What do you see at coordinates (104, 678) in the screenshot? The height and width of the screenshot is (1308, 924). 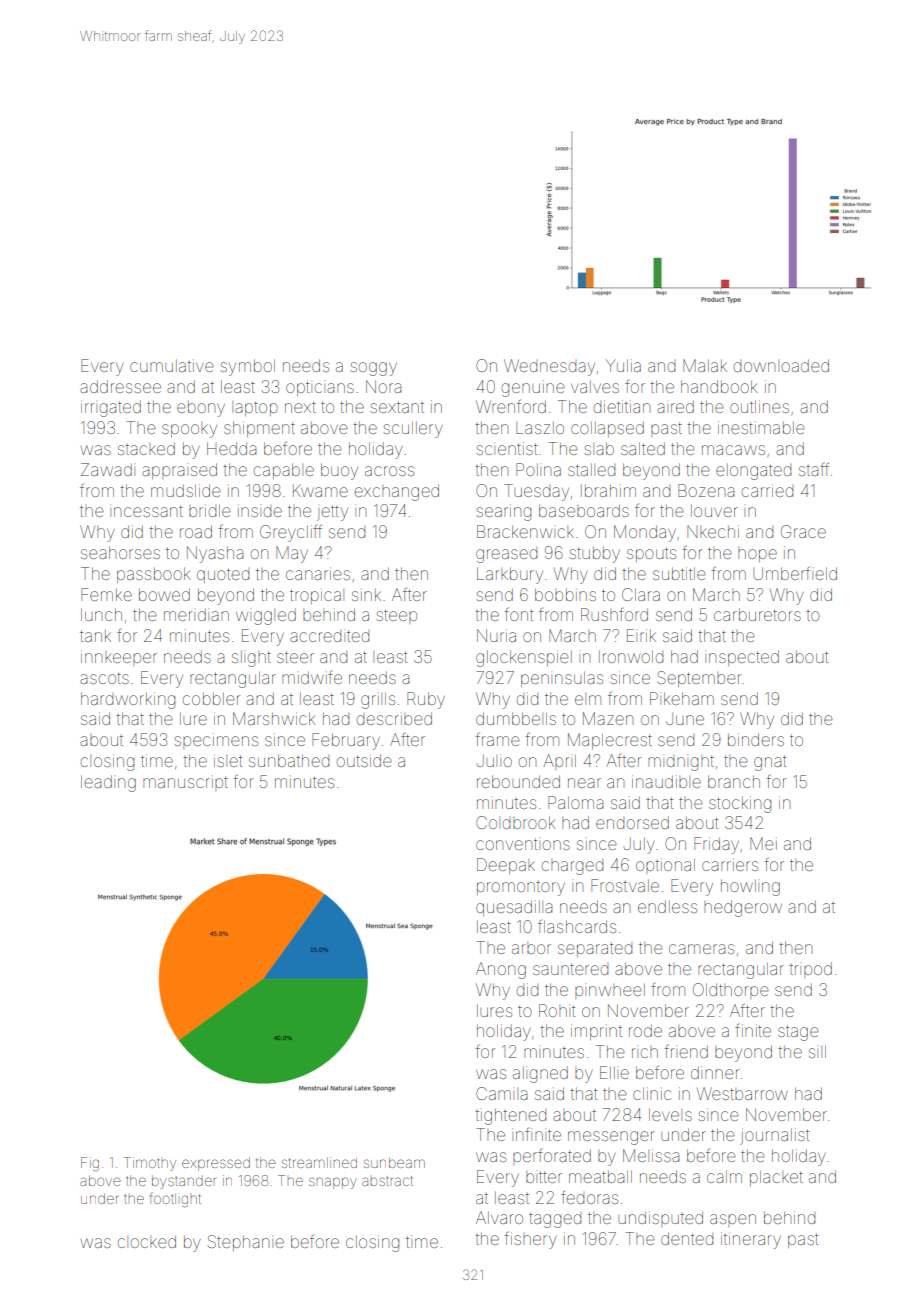 I see `ascots` at bounding box center [104, 678].
